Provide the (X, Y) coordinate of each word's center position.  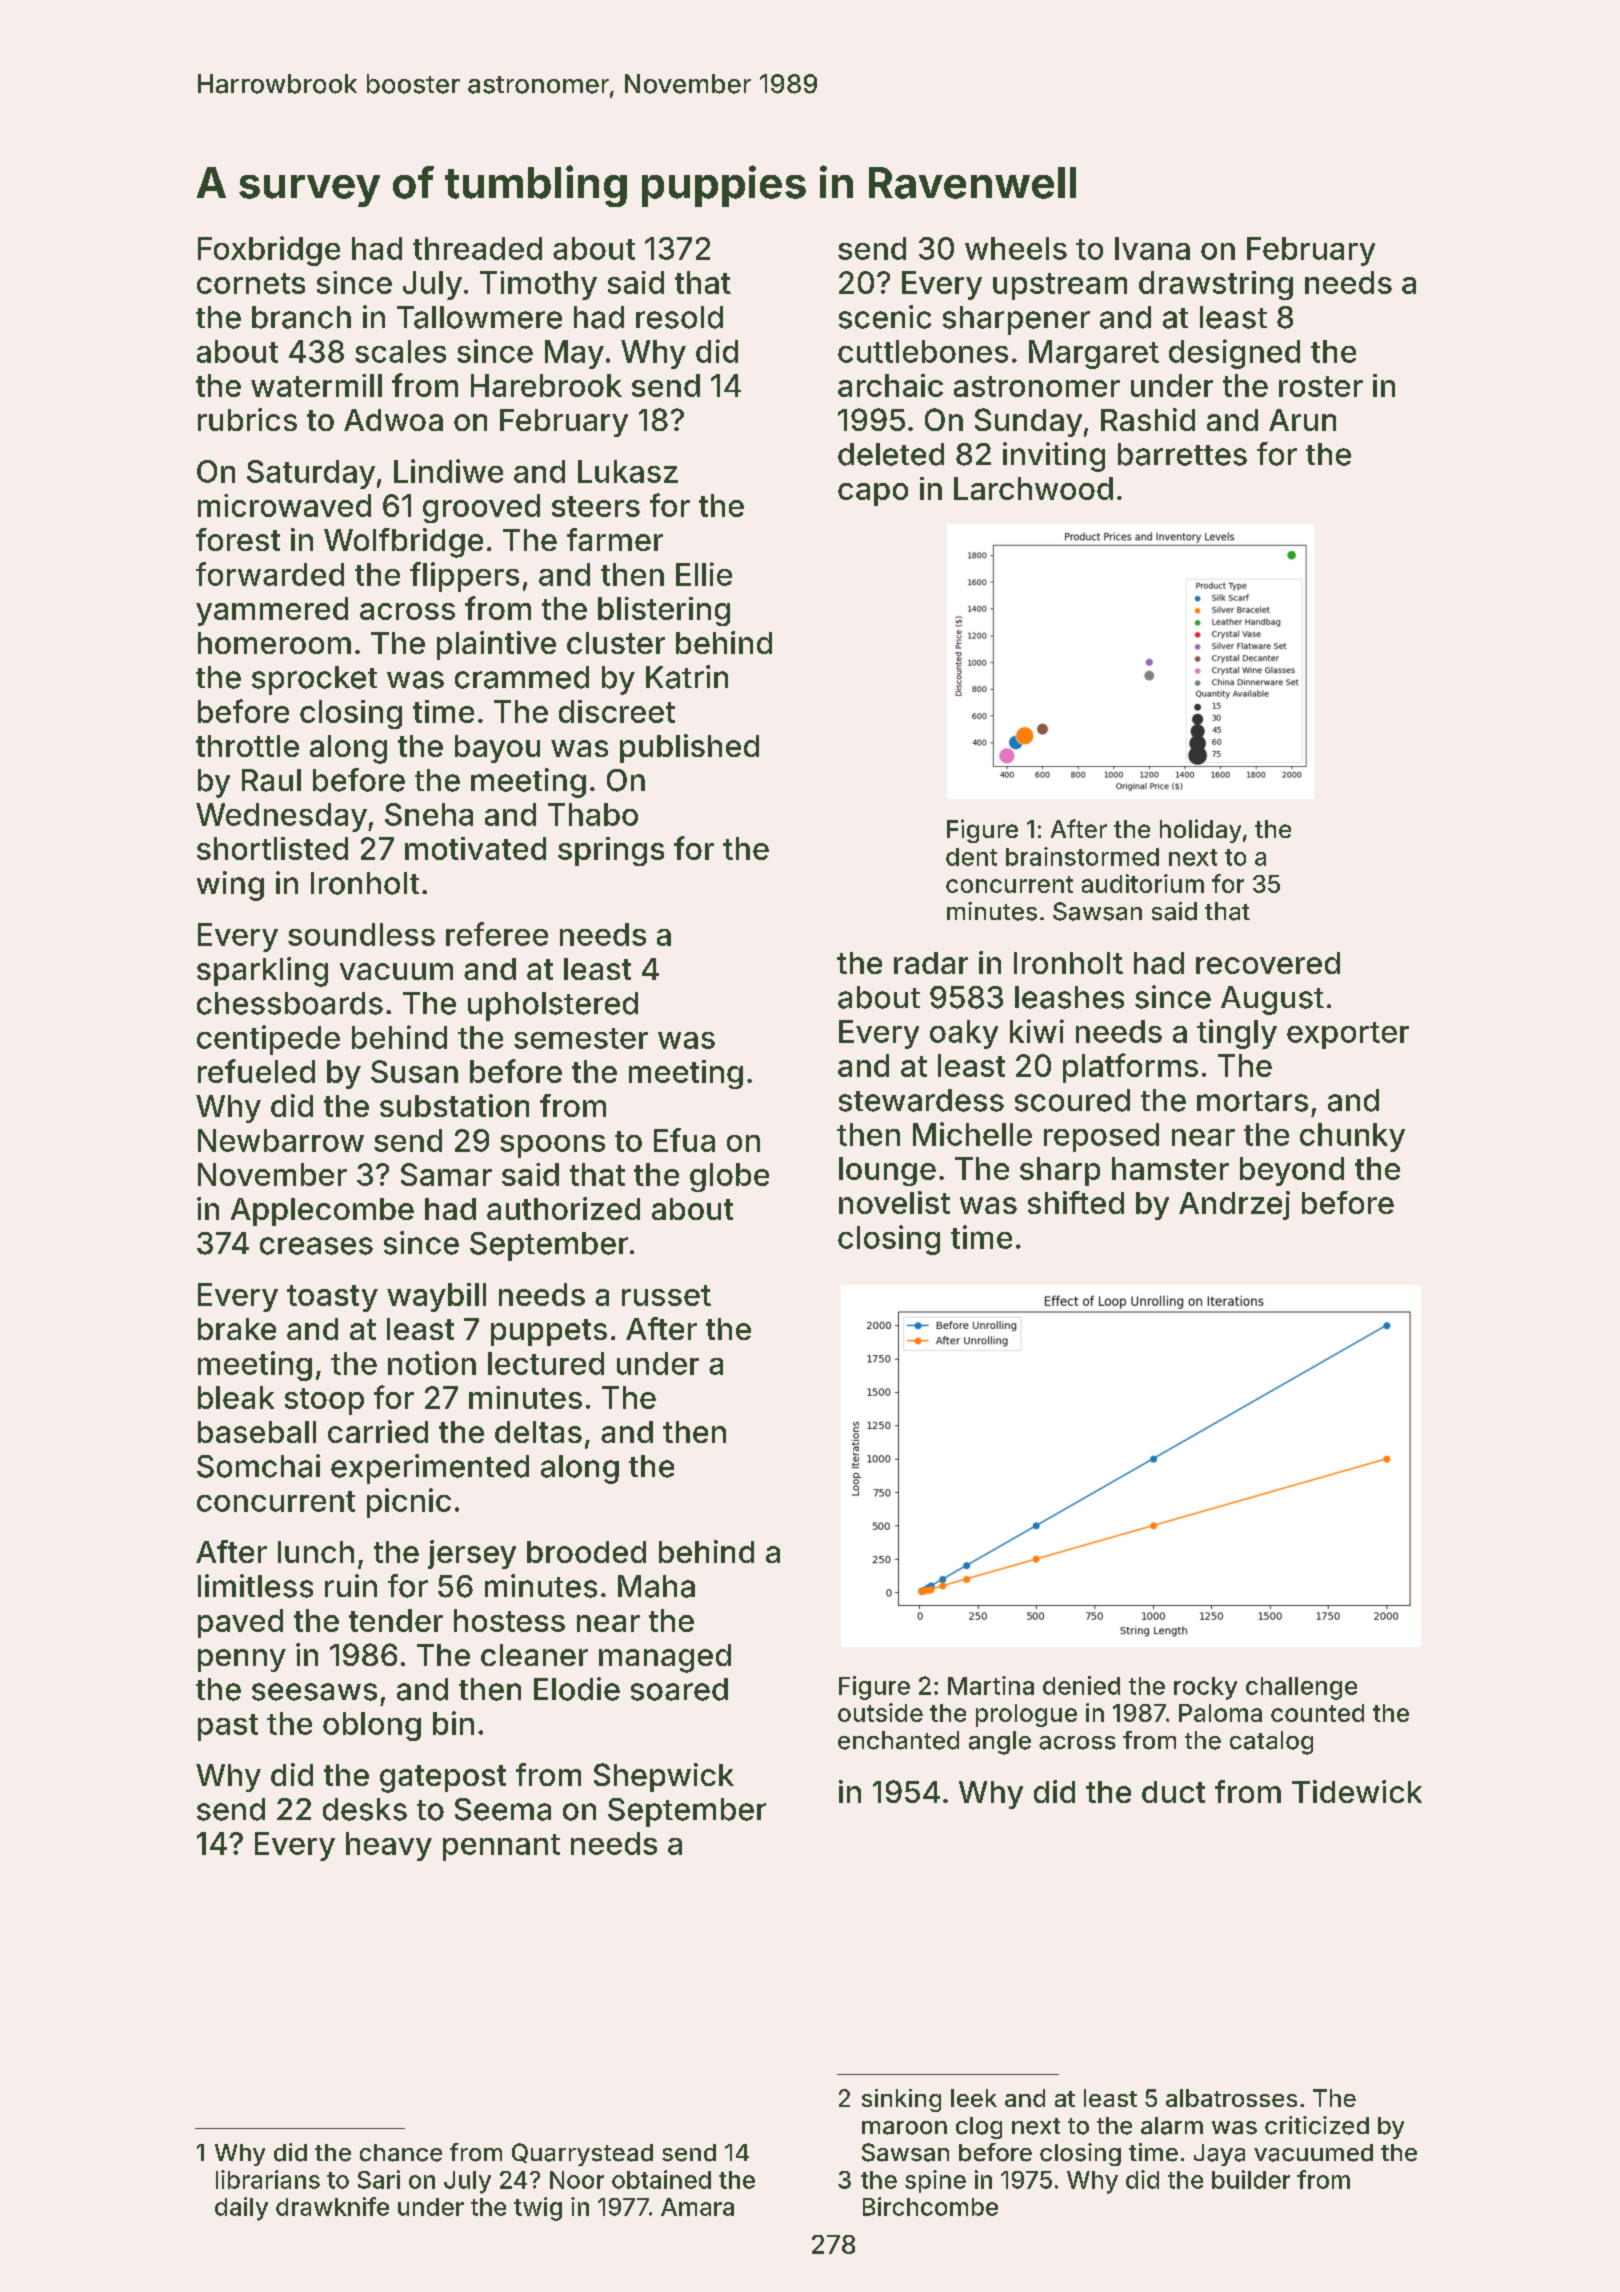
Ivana (1152, 248)
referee (497, 934)
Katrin (687, 677)
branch (301, 317)
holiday (1200, 831)
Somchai (258, 1466)
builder (1251, 2179)
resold (679, 317)
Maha (656, 1586)
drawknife (332, 2206)
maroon (904, 2128)
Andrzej (1234, 1205)
